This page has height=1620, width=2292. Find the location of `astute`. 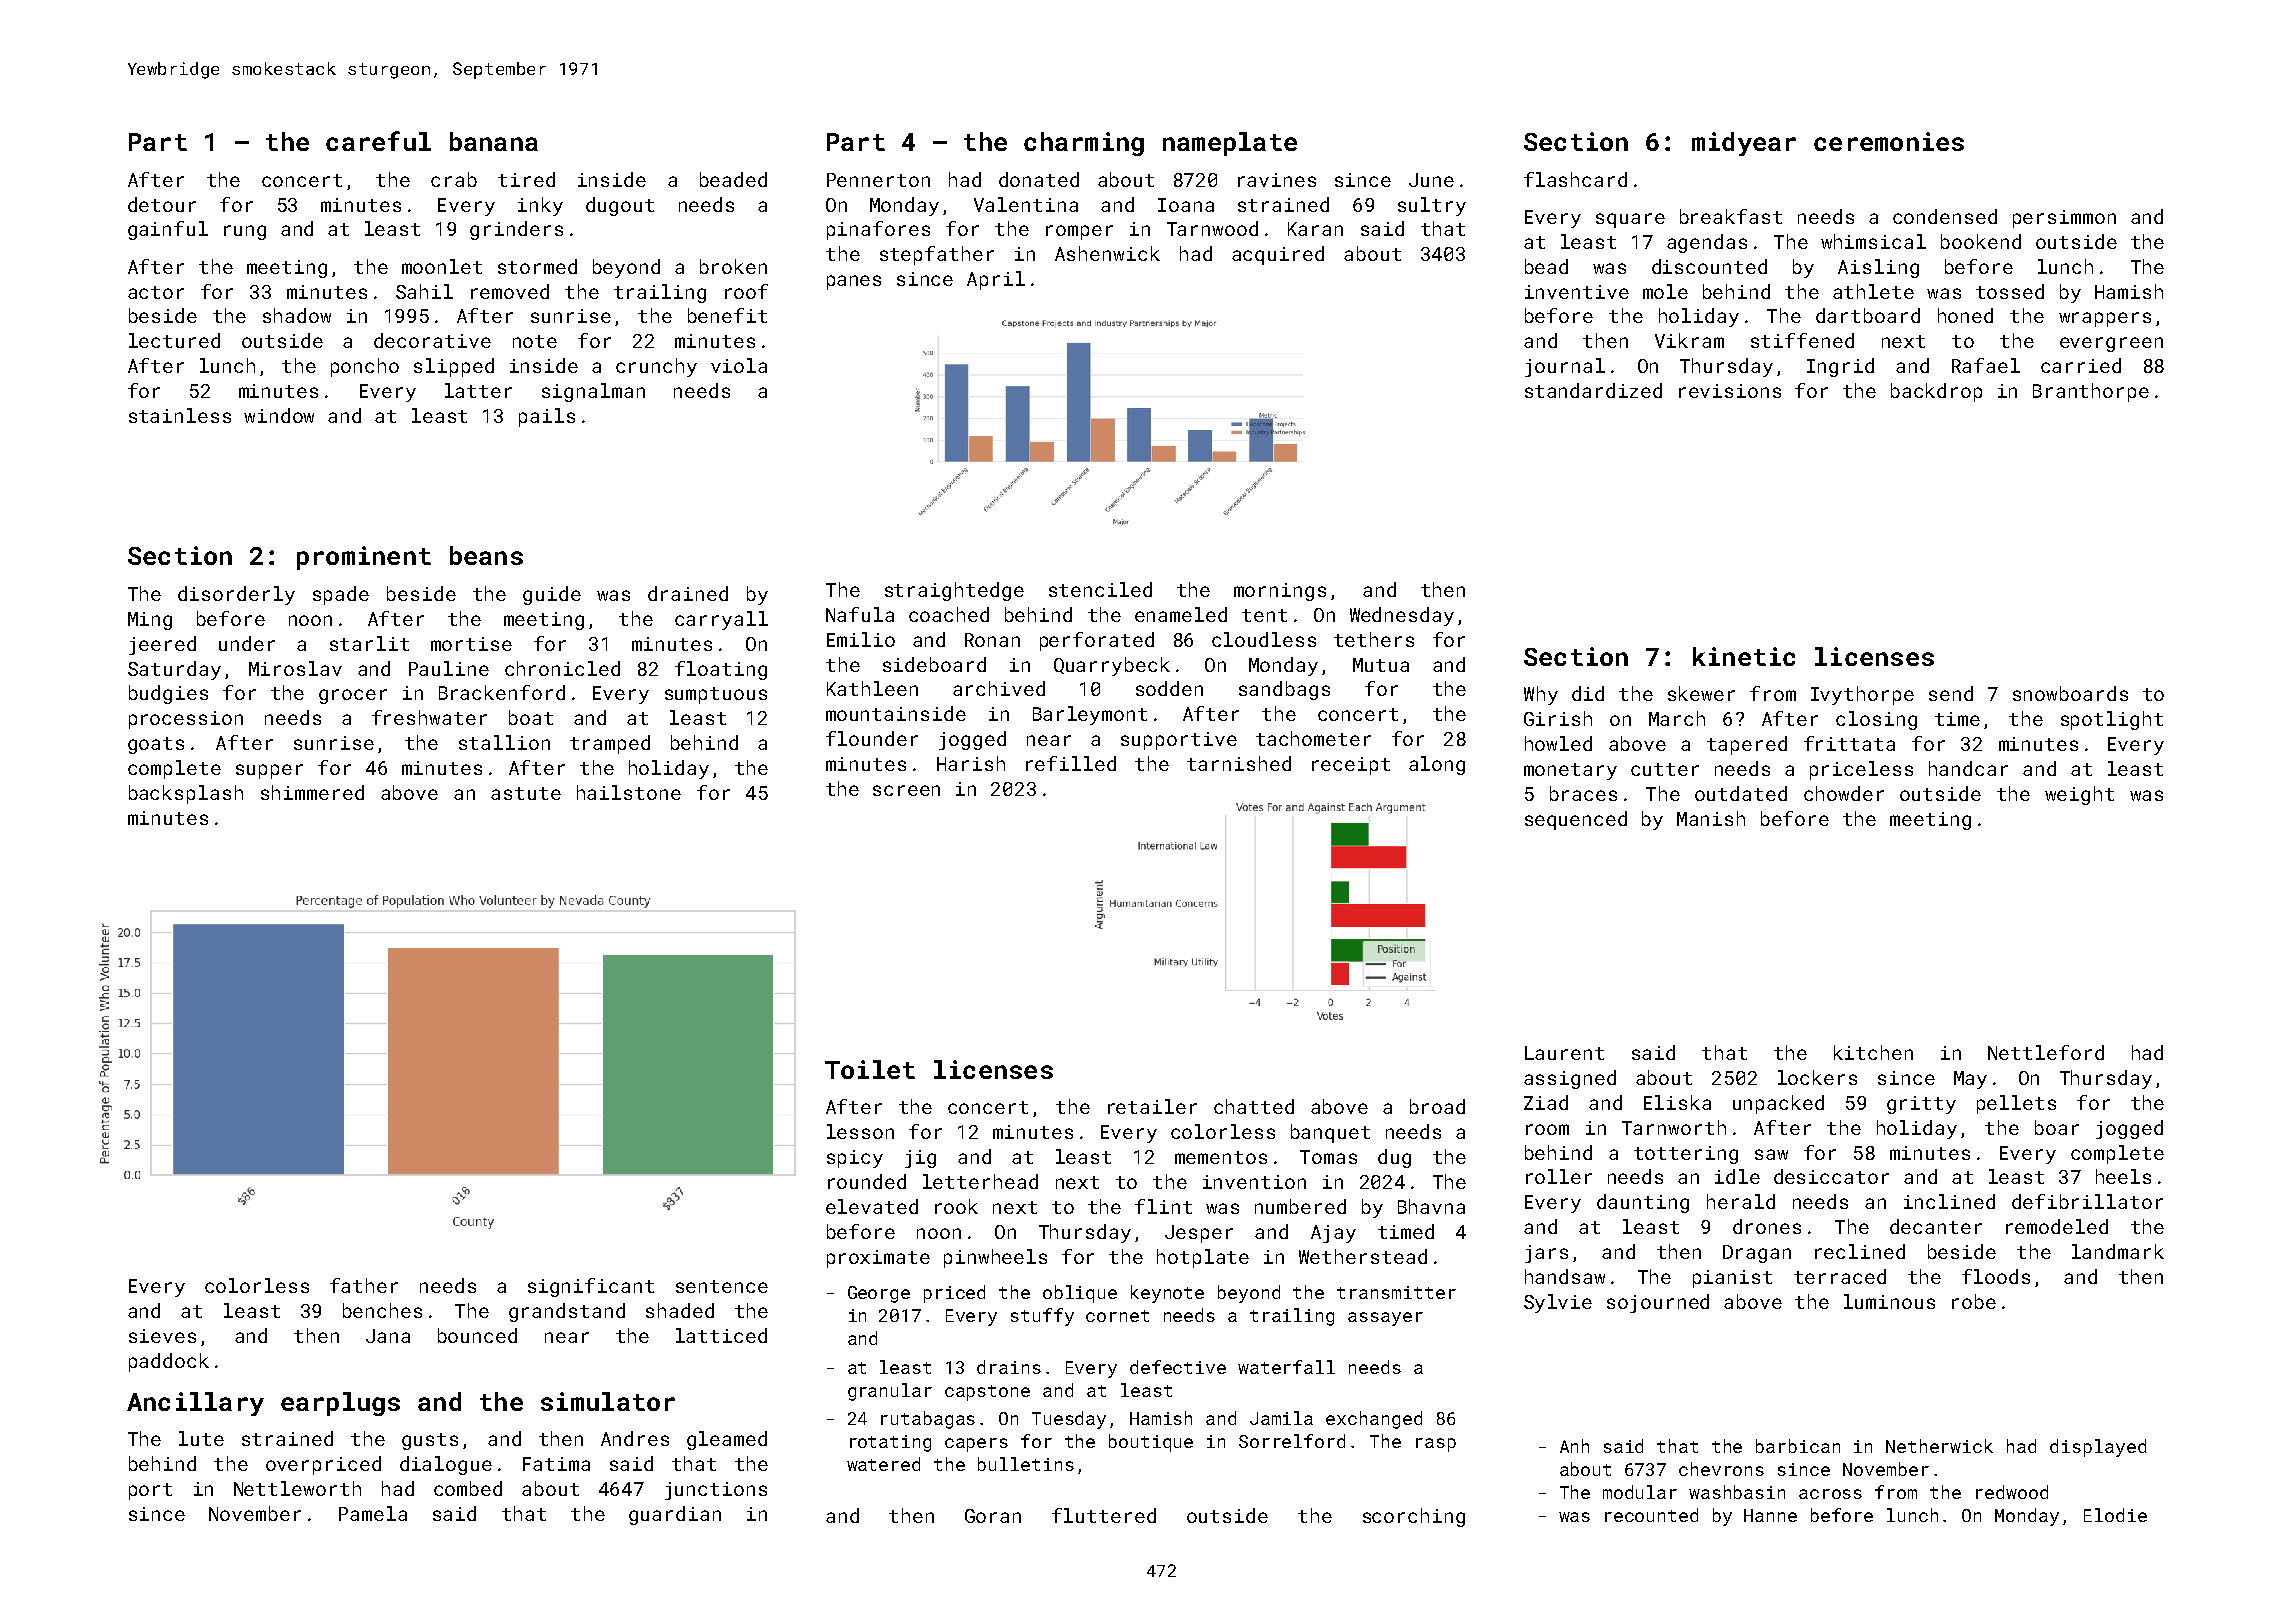

astute is located at coordinates (526, 793).
